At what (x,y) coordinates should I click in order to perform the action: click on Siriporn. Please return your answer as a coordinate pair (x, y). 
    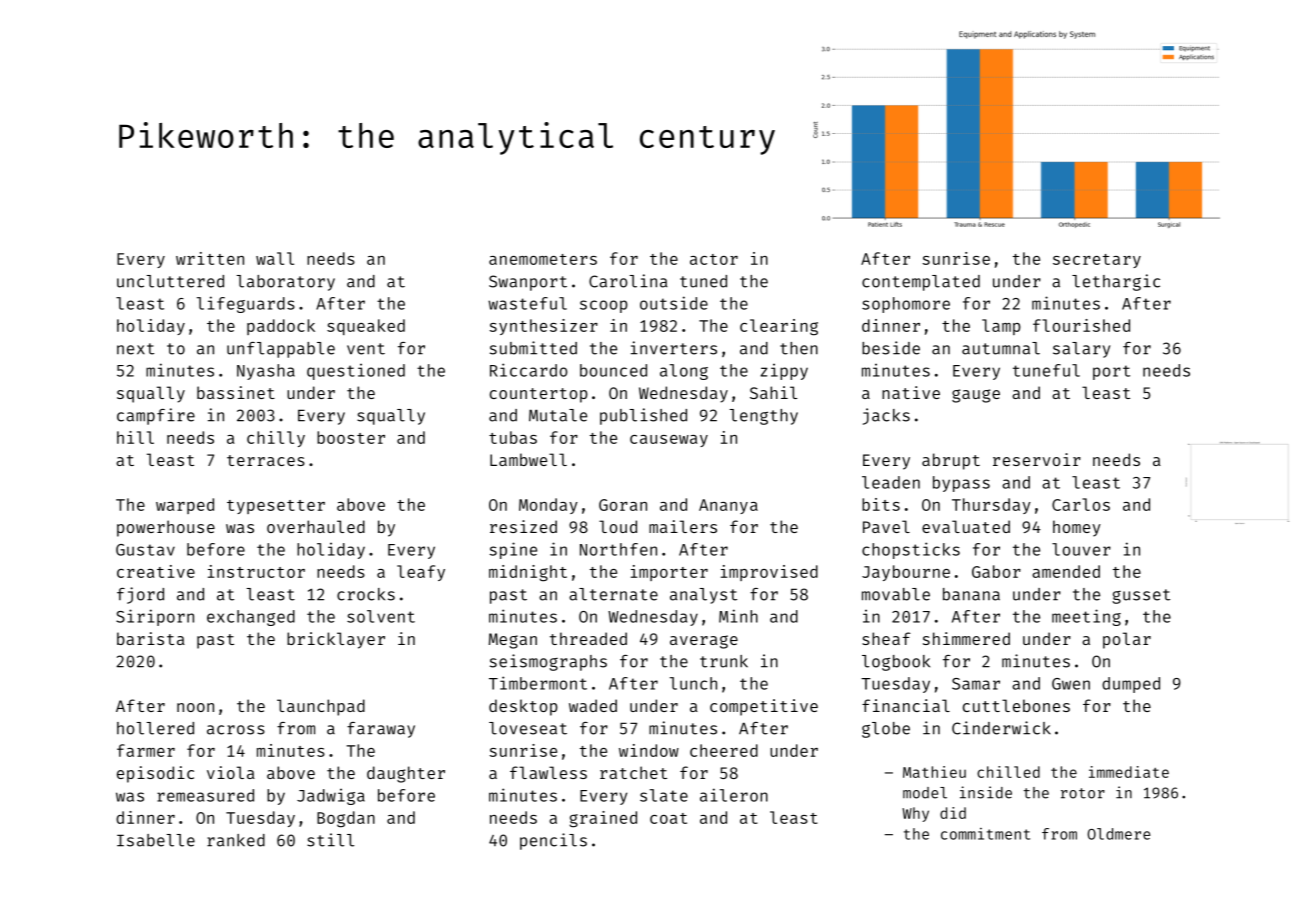
    Looking at the image, I should click on (155, 617).
